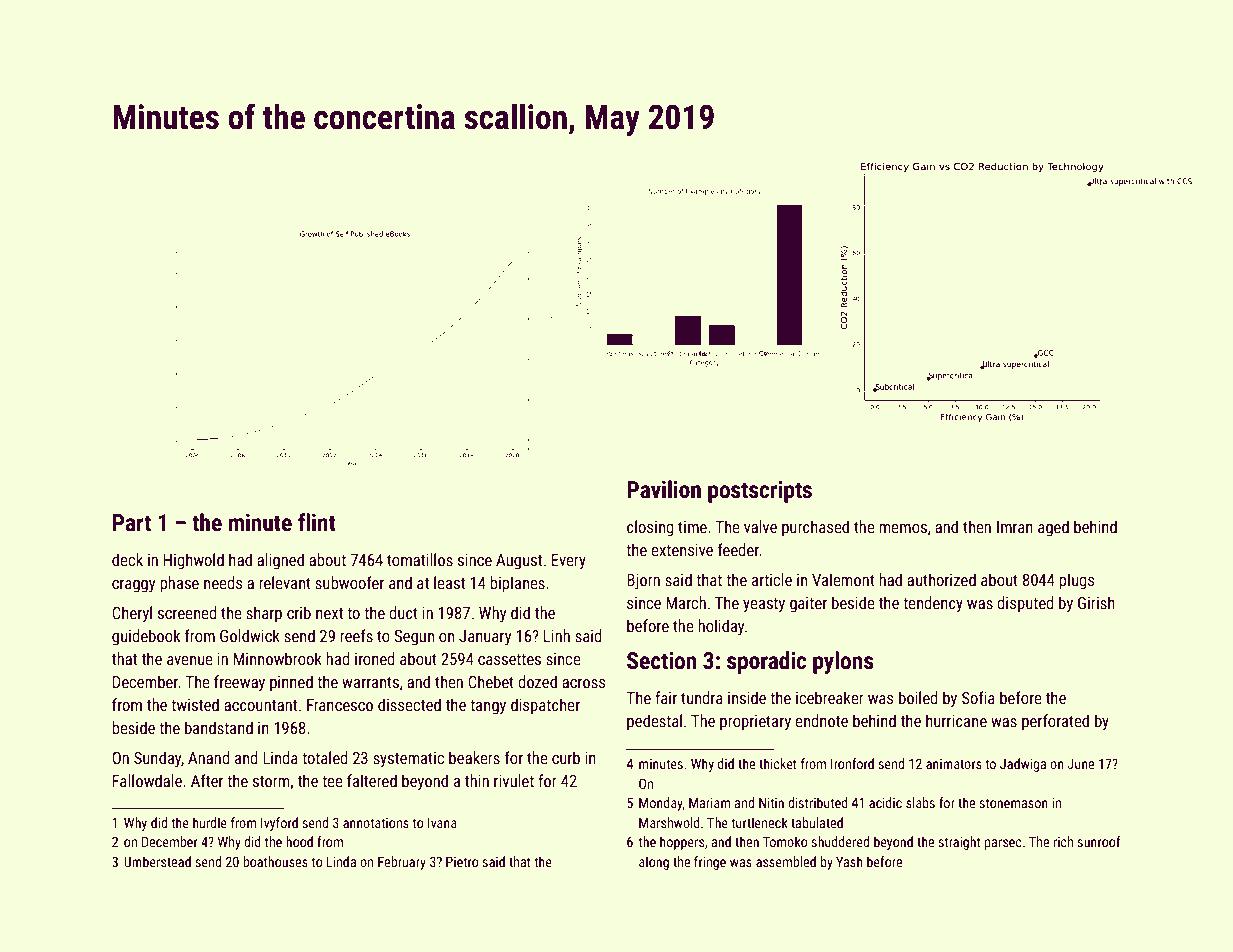 The width and height of the screenshot is (1233, 952). I want to click on Pietro, so click(462, 861).
